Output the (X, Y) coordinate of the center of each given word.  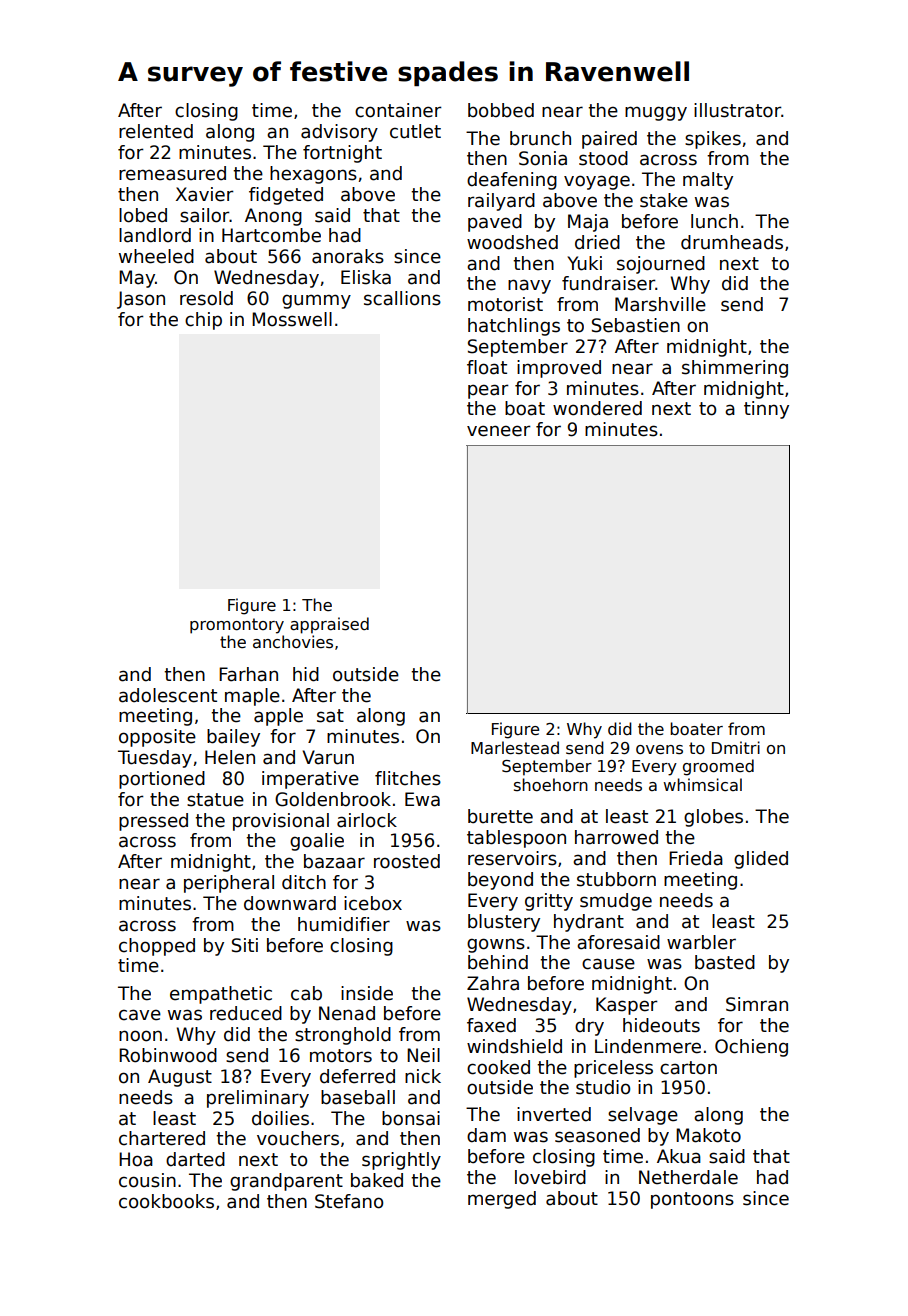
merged (502, 1200)
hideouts (661, 1025)
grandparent (286, 1182)
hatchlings (514, 327)
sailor (205, 215)
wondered (597, 408)
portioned (162, 780)
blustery (504, 923)
